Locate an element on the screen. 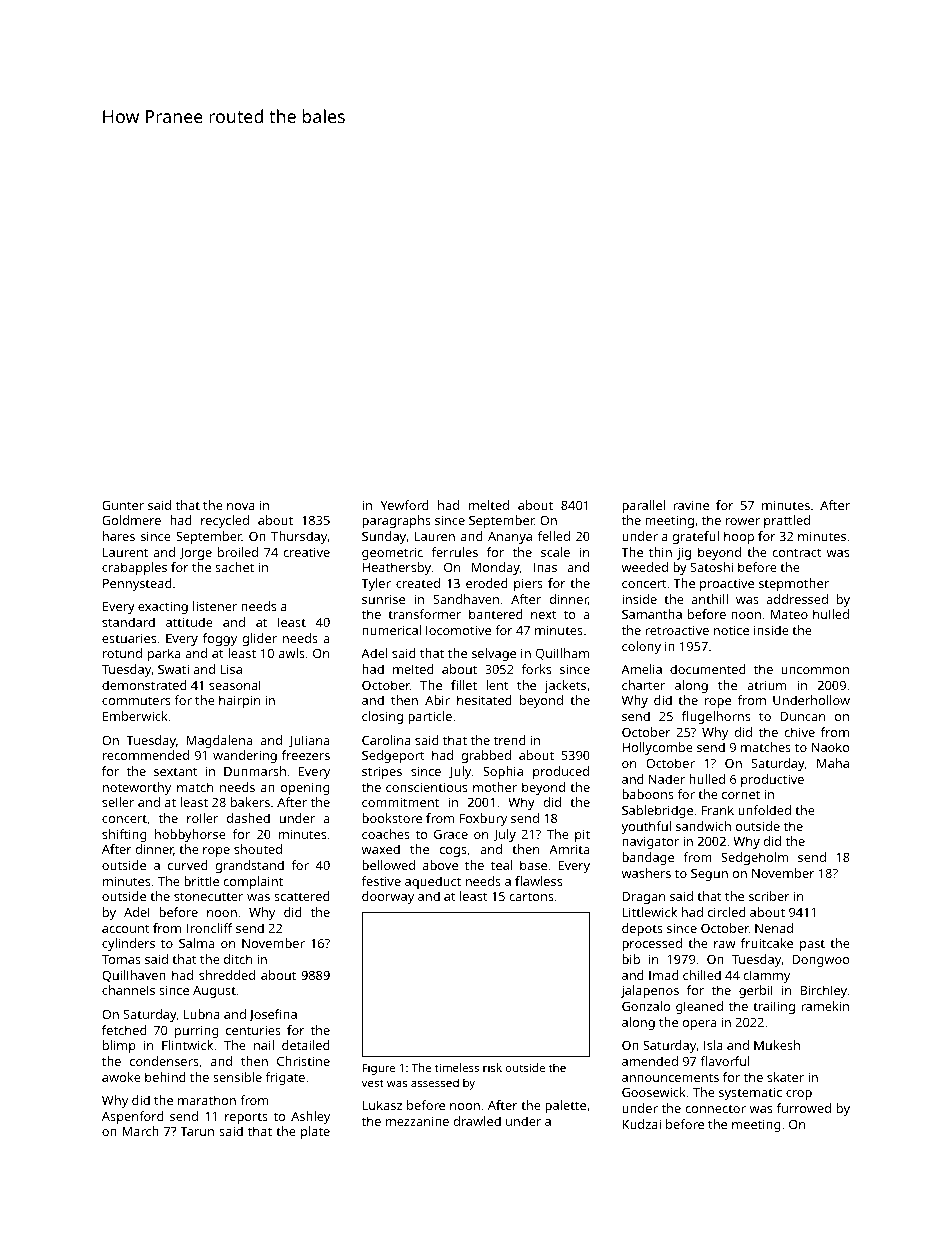 Image resolution: width=952 pixels, height=1233 pixels. Gunter is located at coordinates (123, 505).
